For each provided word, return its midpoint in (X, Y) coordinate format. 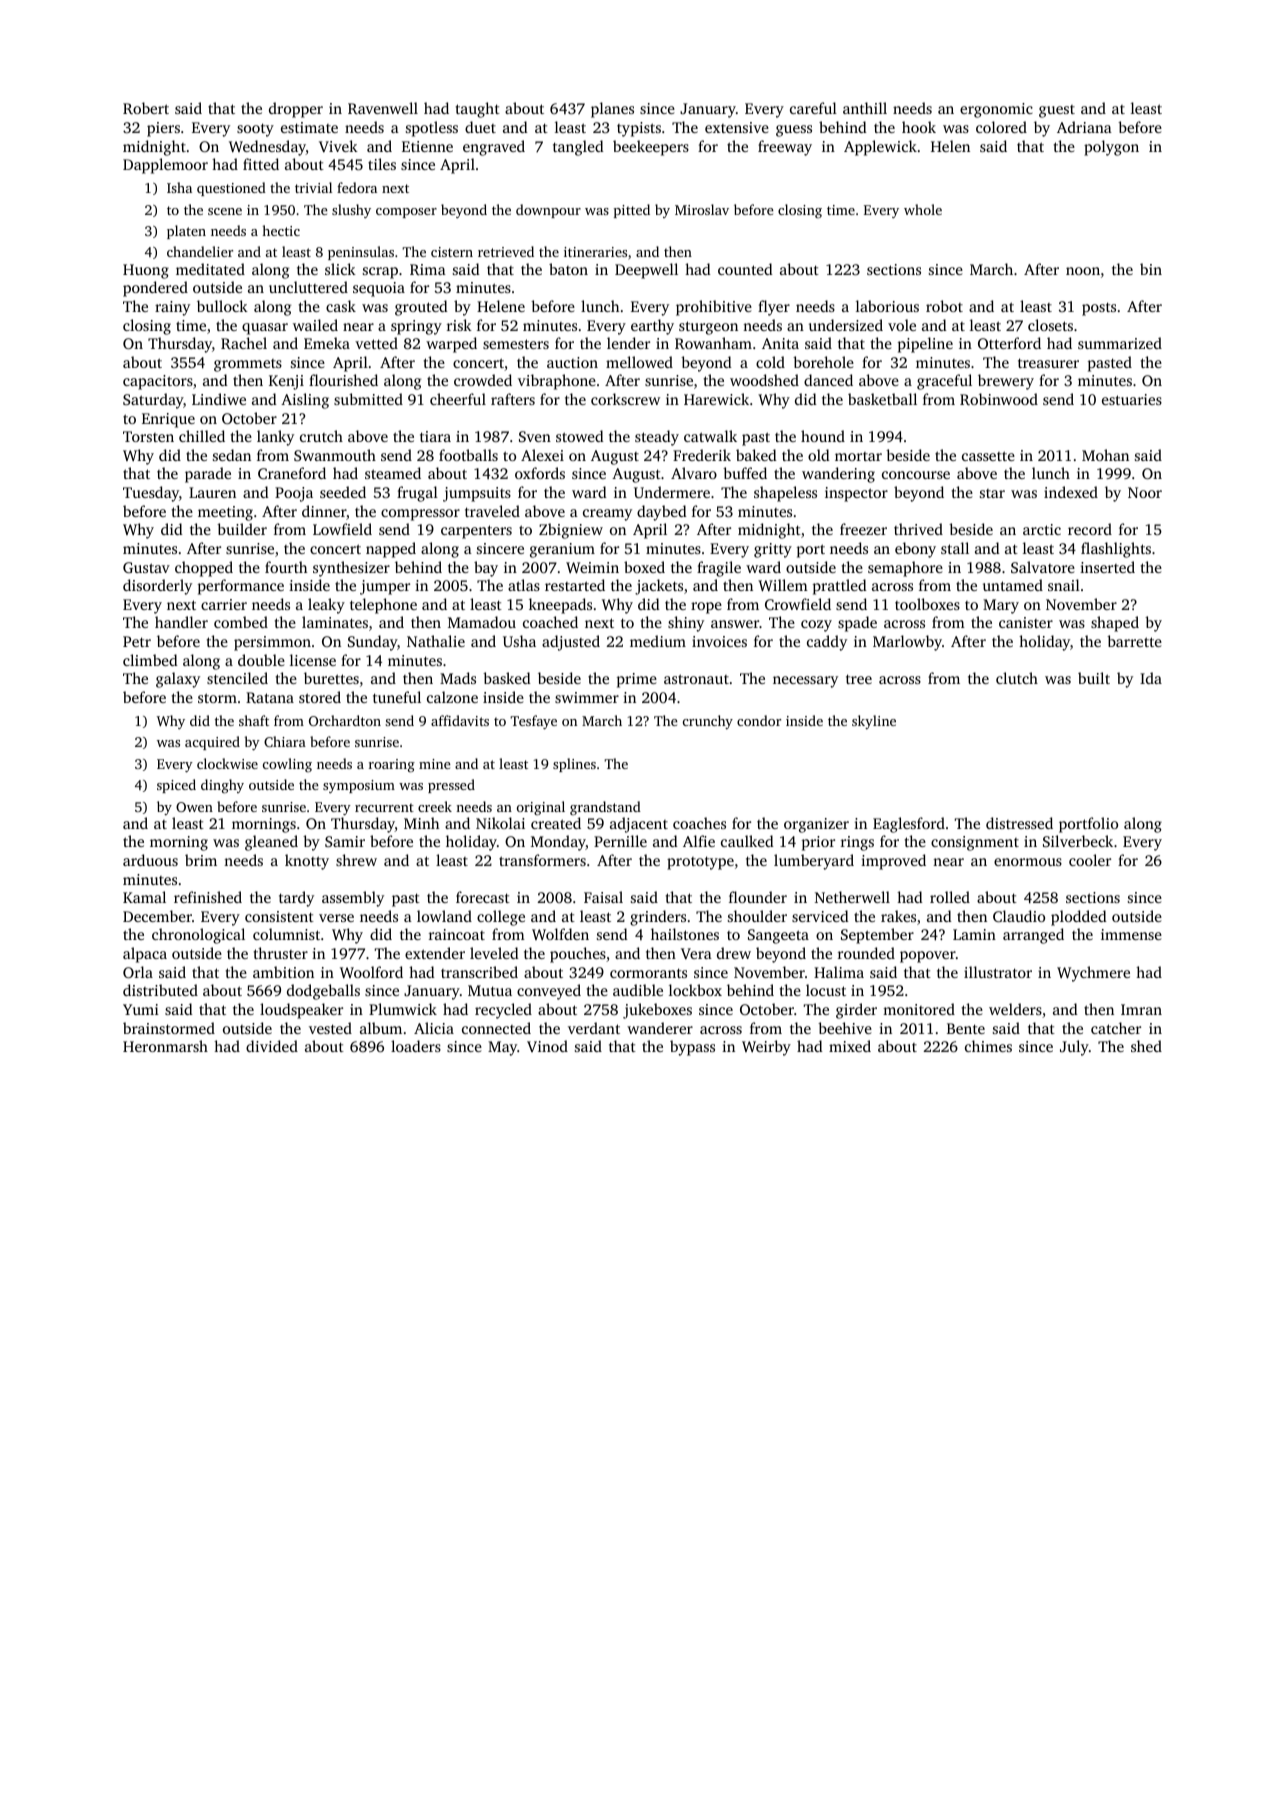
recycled (503, 1011)
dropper (296, 110)
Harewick (716, 399)
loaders (416, 1046)
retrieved (506, 251)
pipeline (925, 345)
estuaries (1132, 399)
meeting (225, 513)
